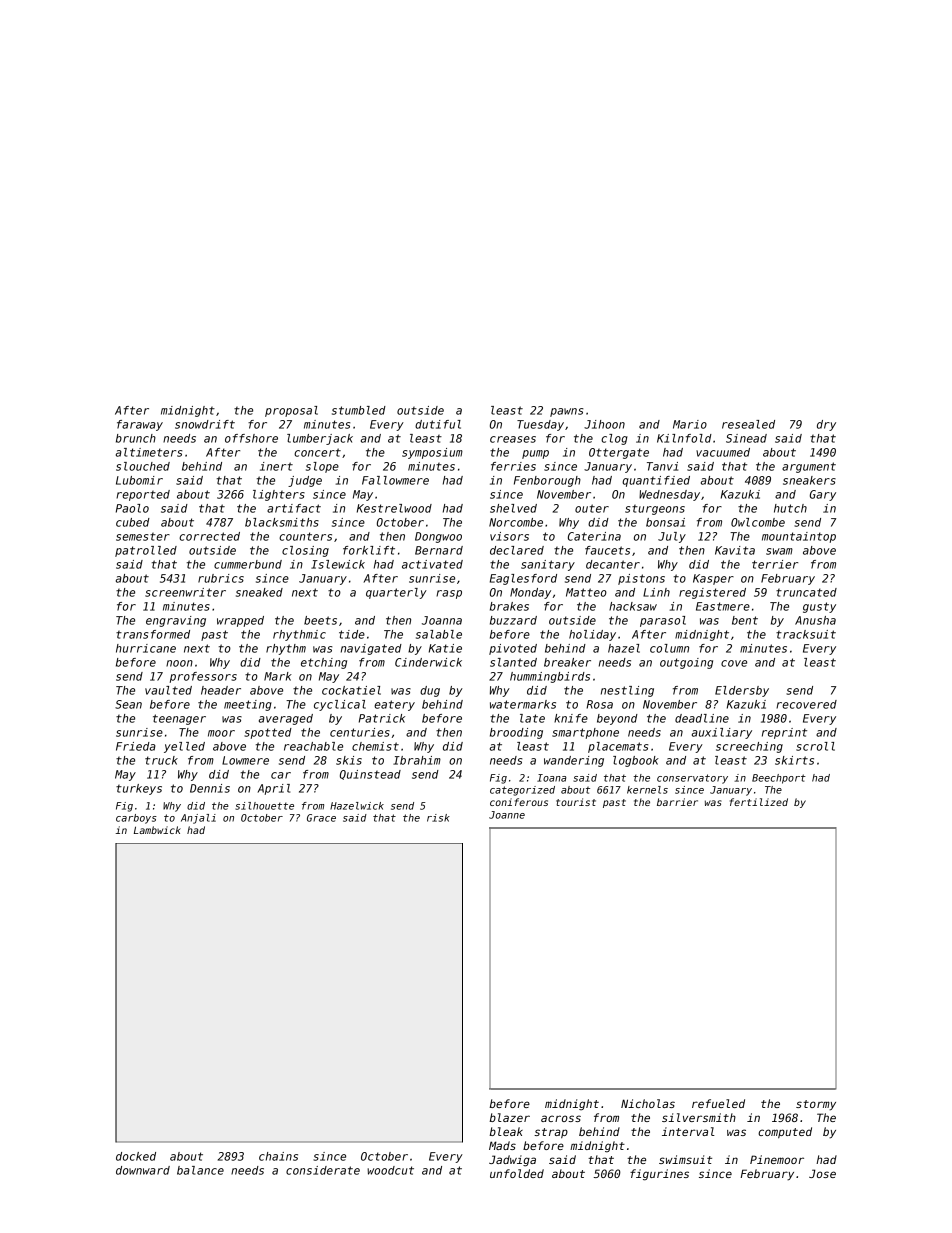 The image size is (952, 1233). I want to click on pawns, so click(566, 412).
